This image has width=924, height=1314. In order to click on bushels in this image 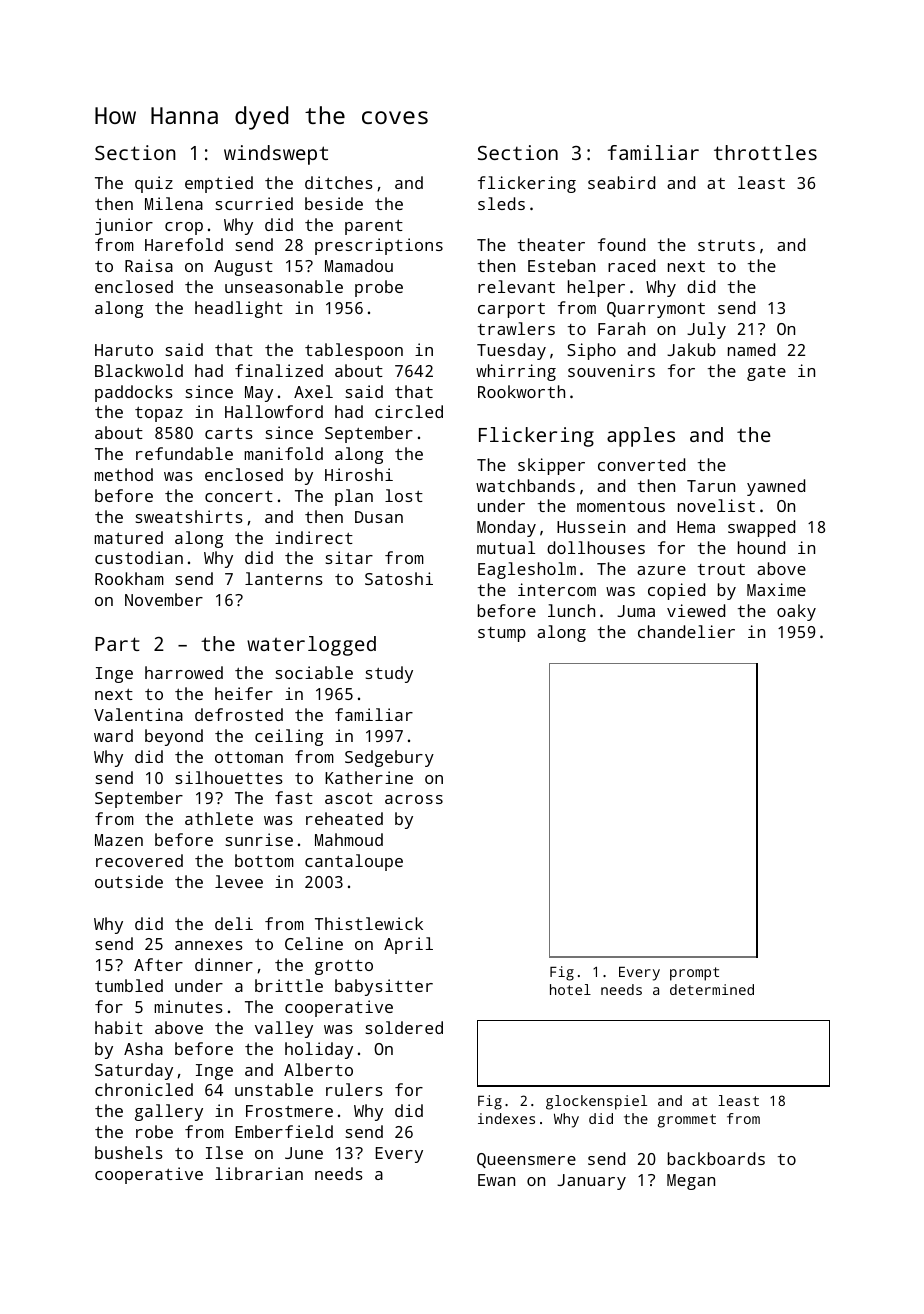, I will do `click(129, 1152)`.
